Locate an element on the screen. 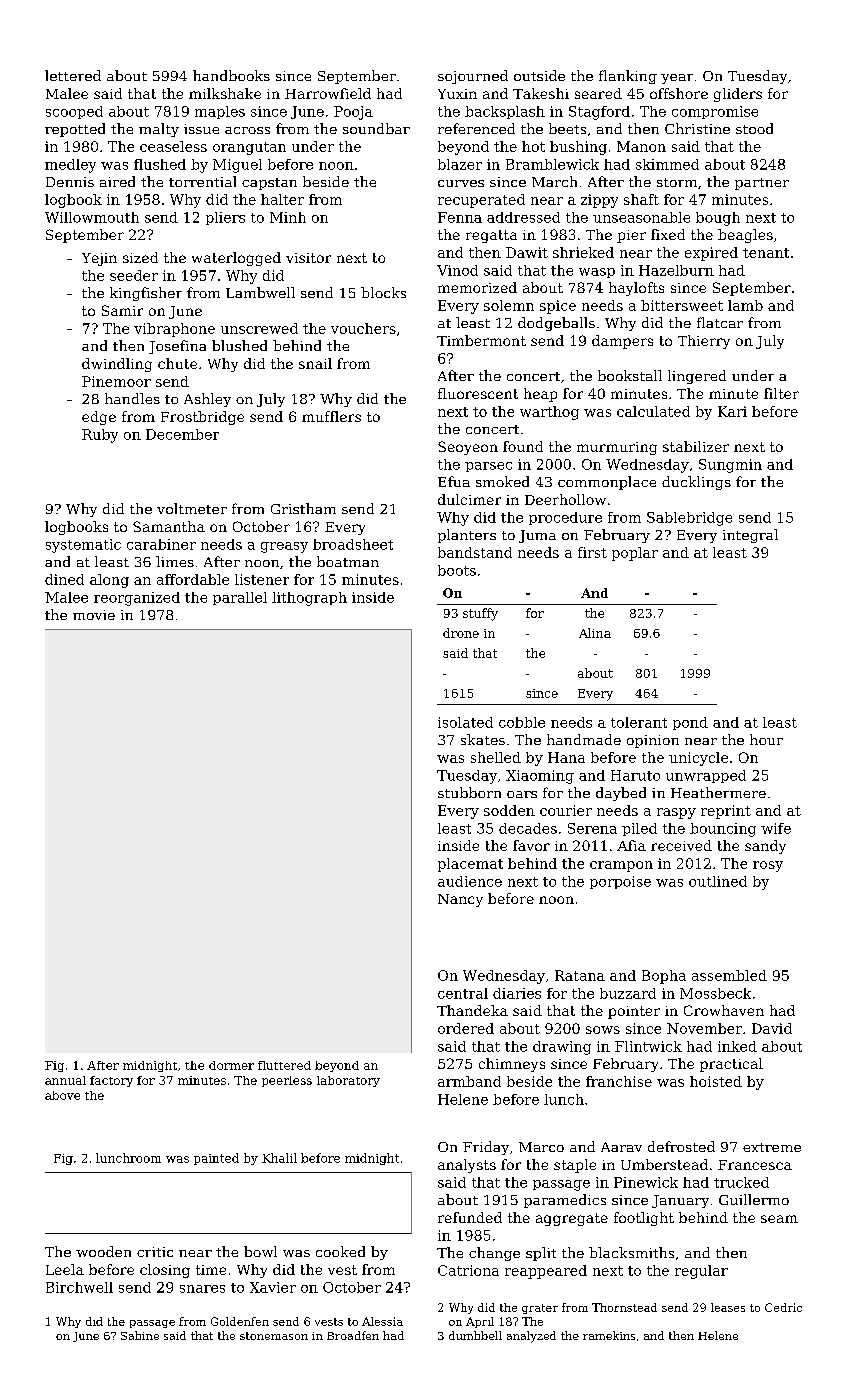 The image size is (849, 1400). drone is located at coordinates (461, 633).
